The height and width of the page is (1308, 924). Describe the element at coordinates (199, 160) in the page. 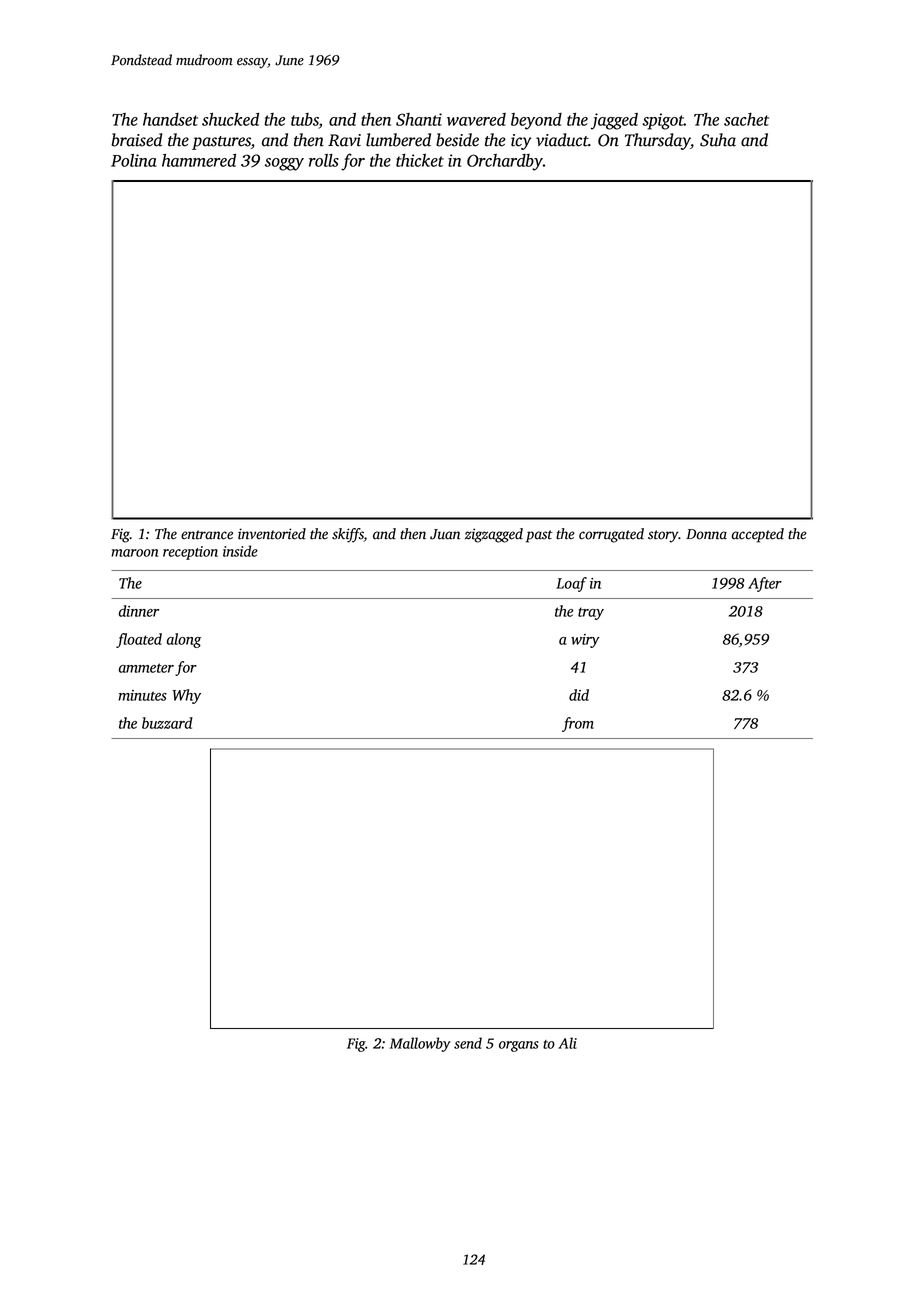

I see `hammered` at that location.
